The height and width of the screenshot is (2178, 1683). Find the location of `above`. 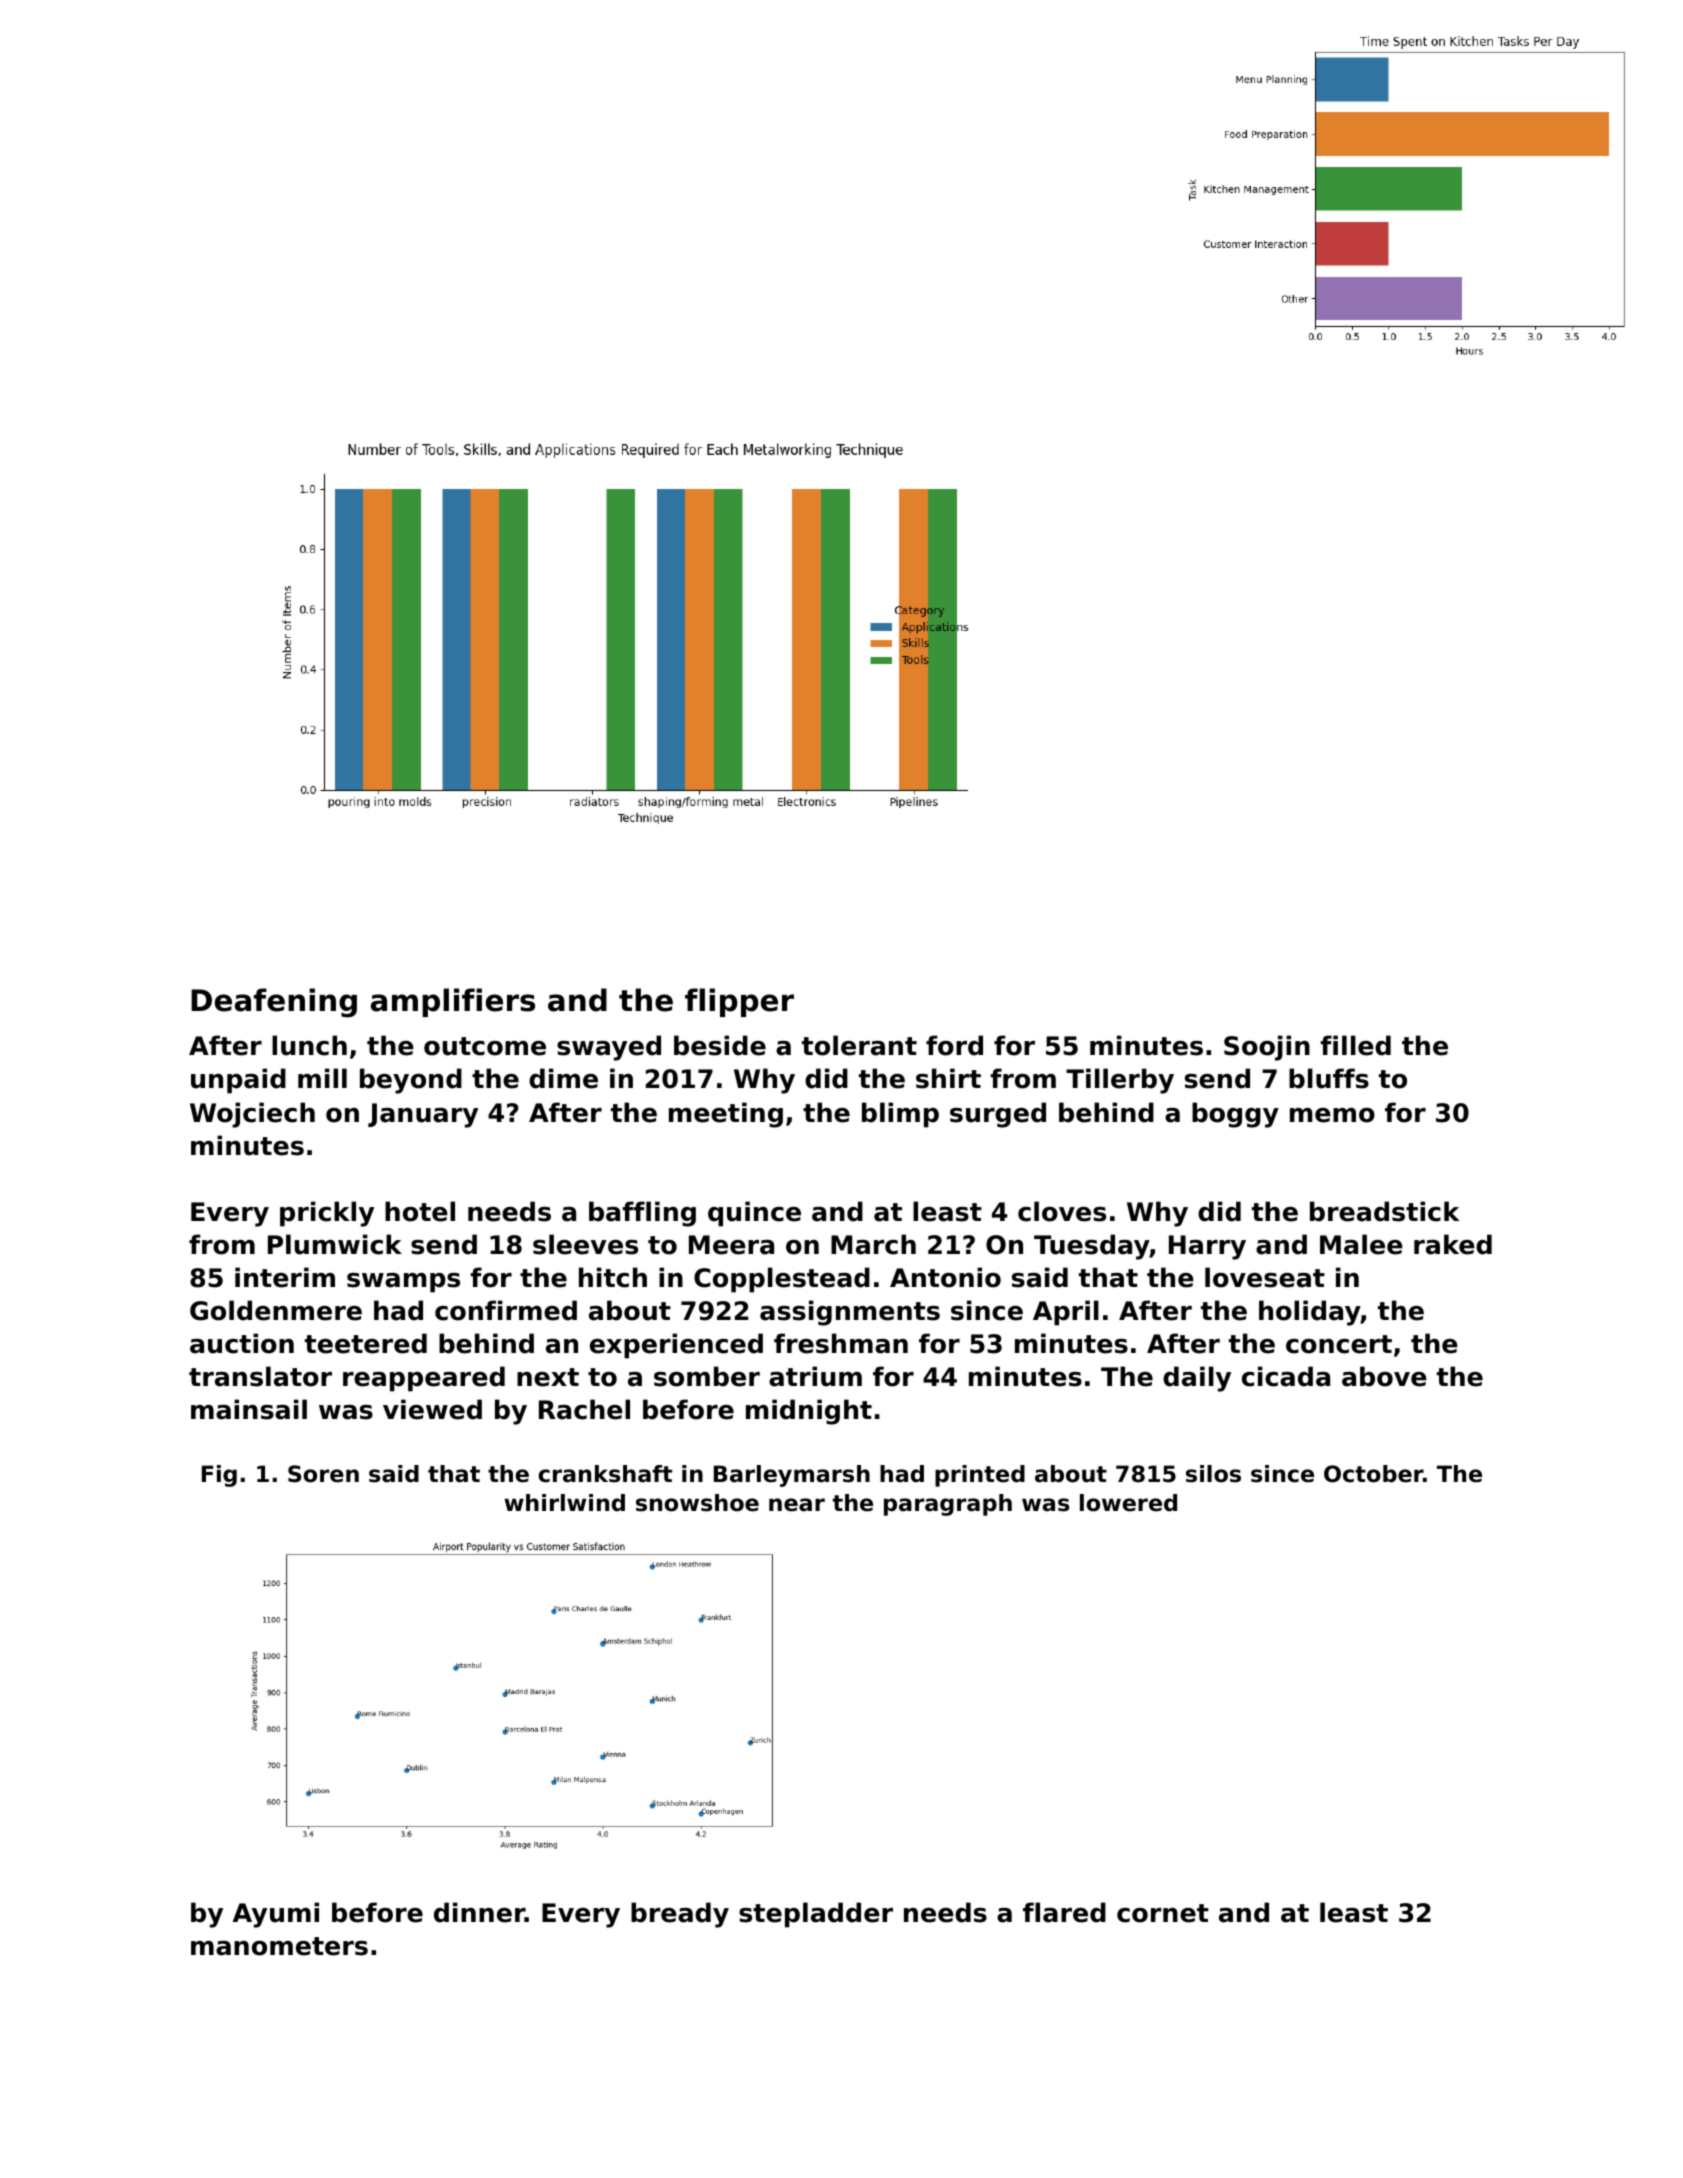

above is located at coordinates (1384, 1376).
